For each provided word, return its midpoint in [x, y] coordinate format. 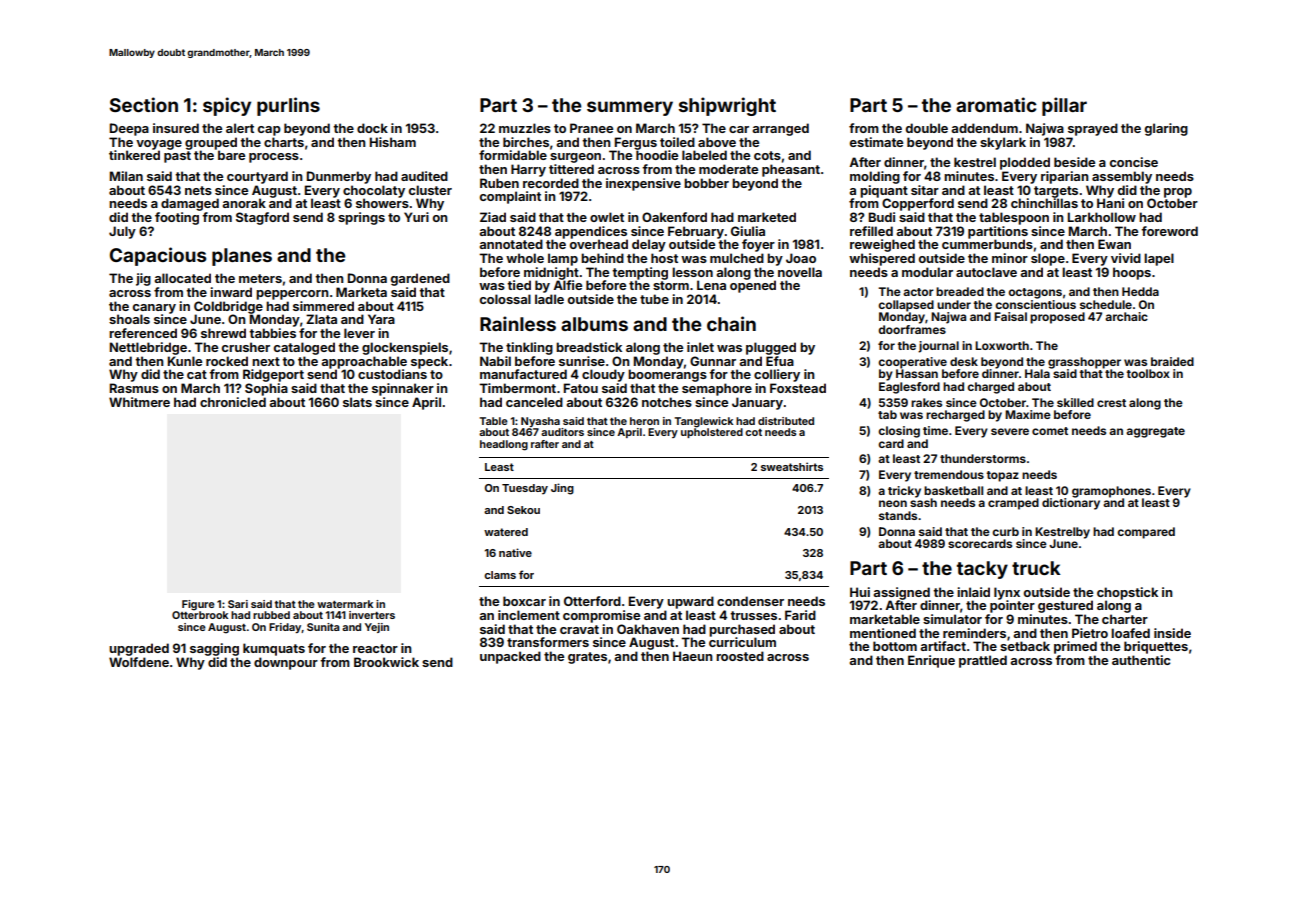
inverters [372, 615]
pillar [1064, 106]
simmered [323, 306]
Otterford [592, 601]
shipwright [727, 106]
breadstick [589, 347]
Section [144, 104]
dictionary [1071, 504]
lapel [1159, 259]
